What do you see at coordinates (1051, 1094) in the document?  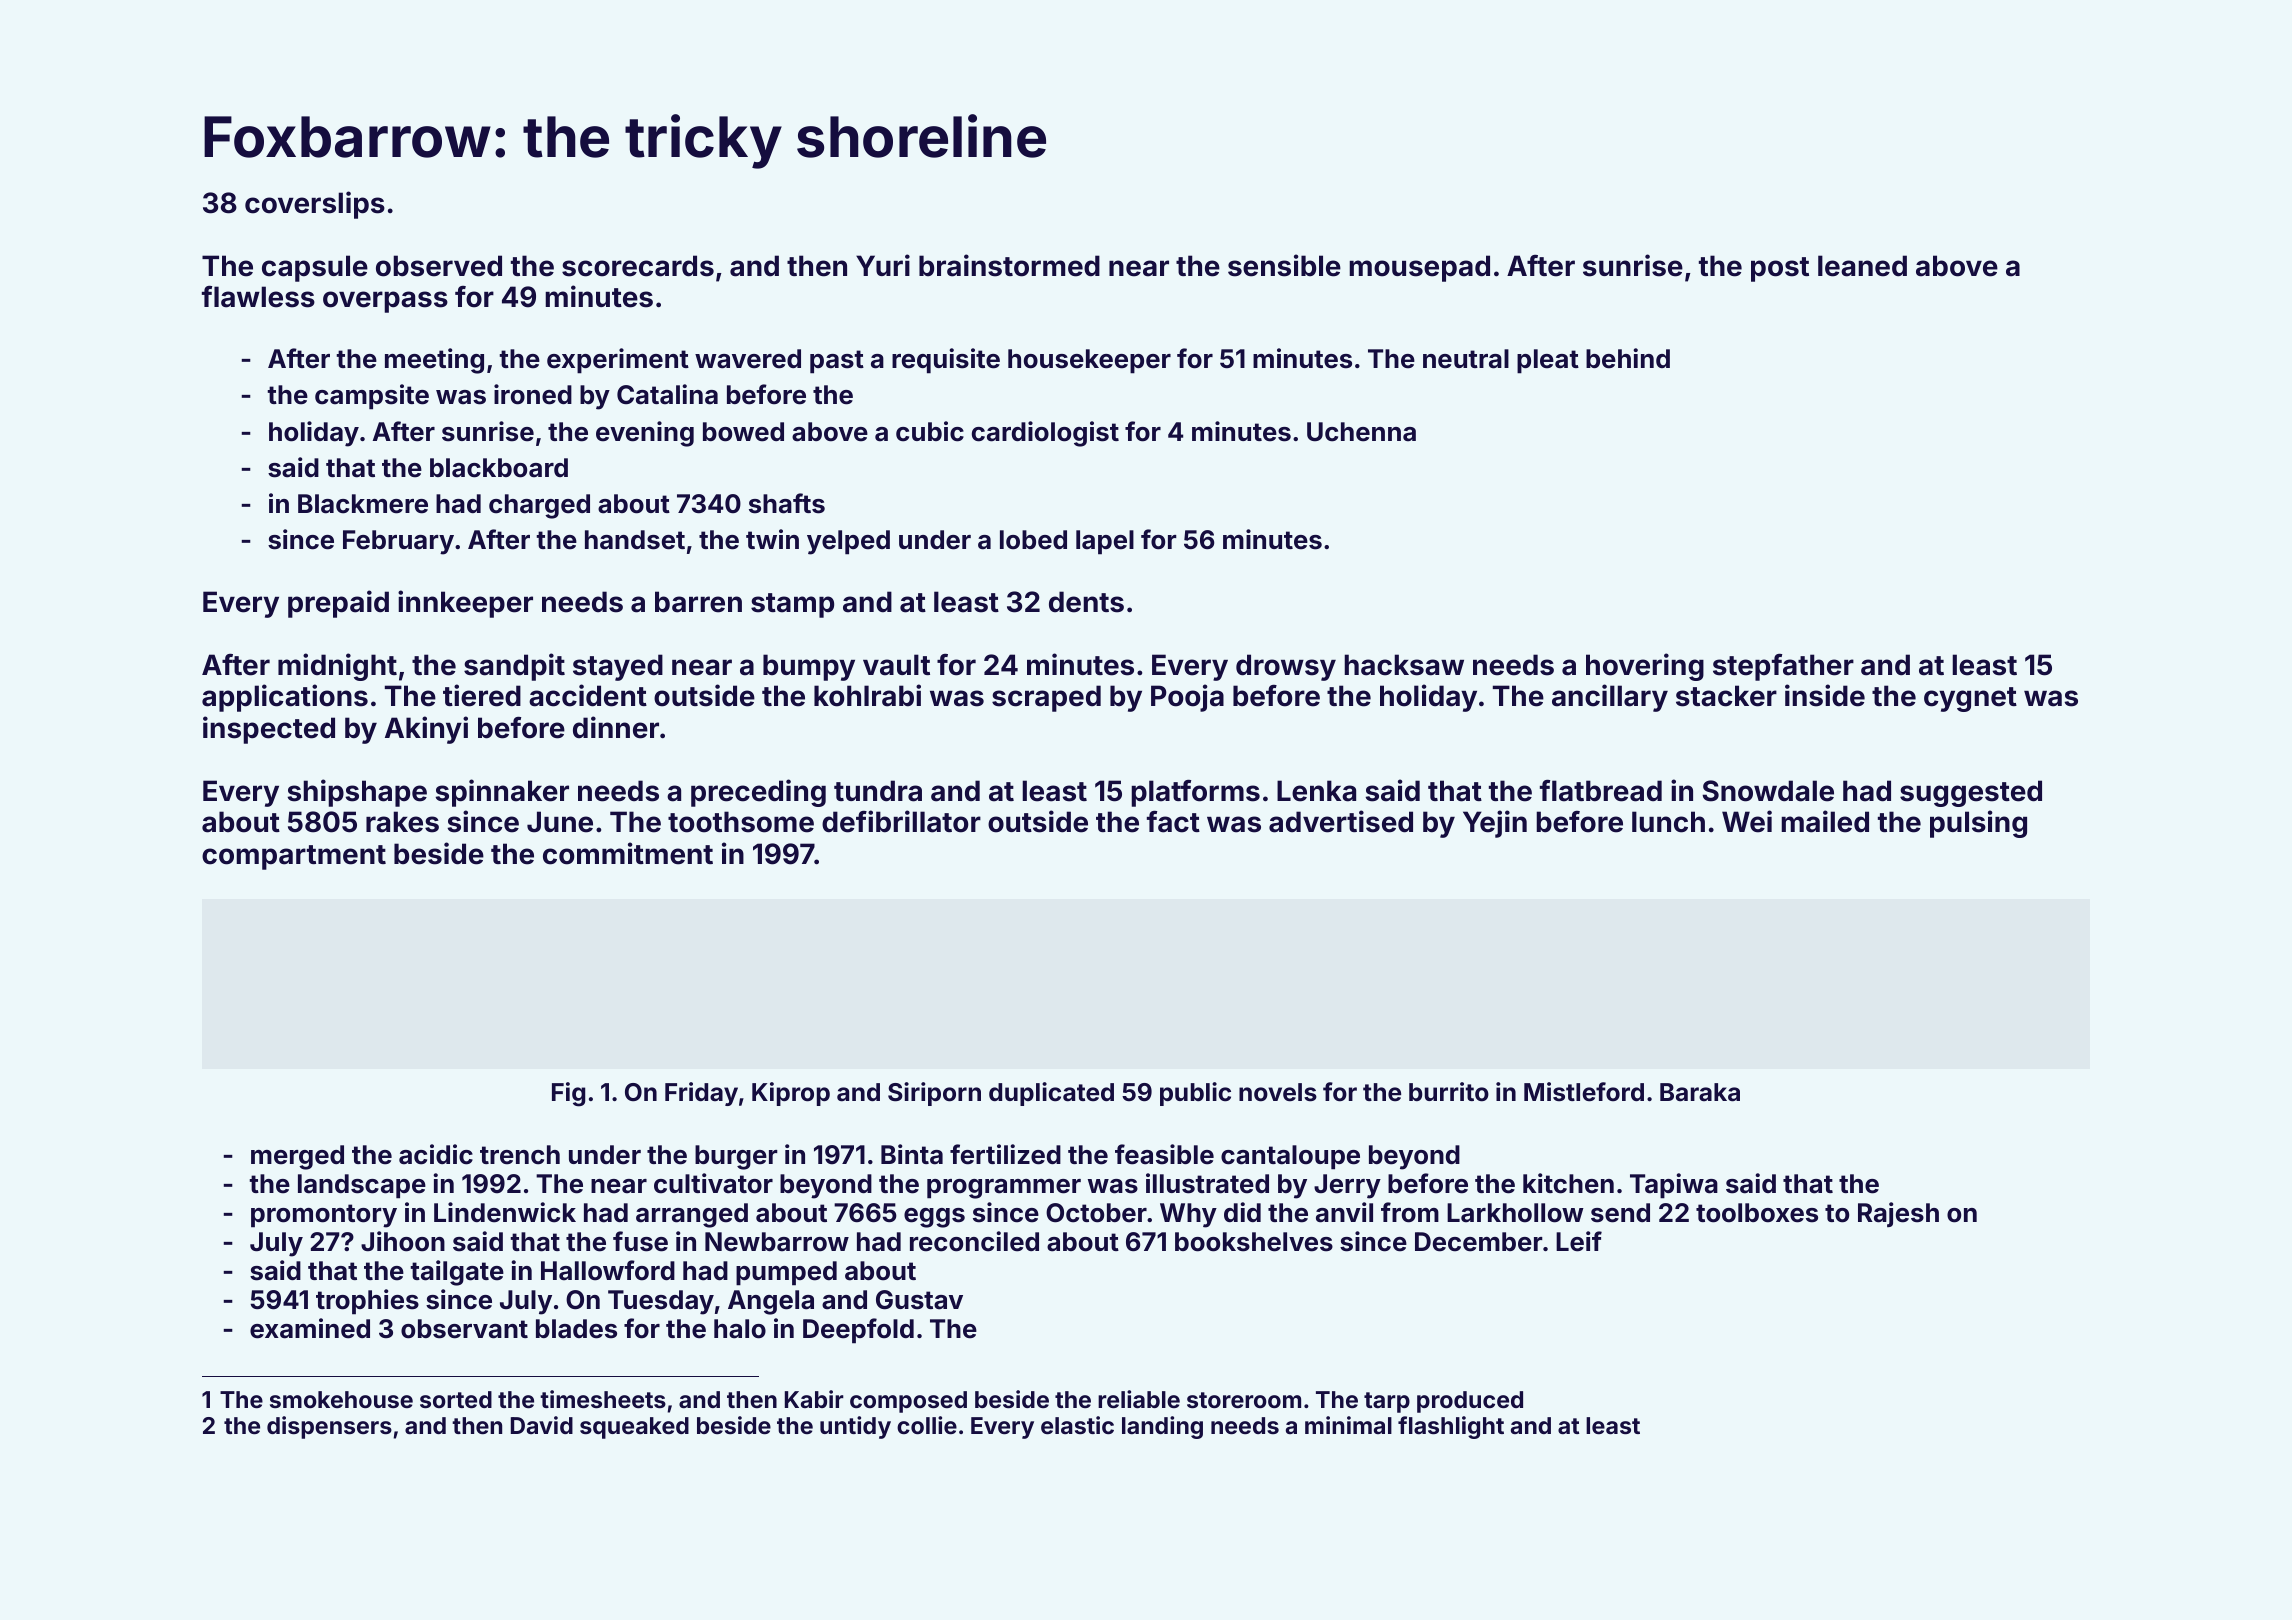 I see `duplicated` at bounding box center [1051, 1094].
